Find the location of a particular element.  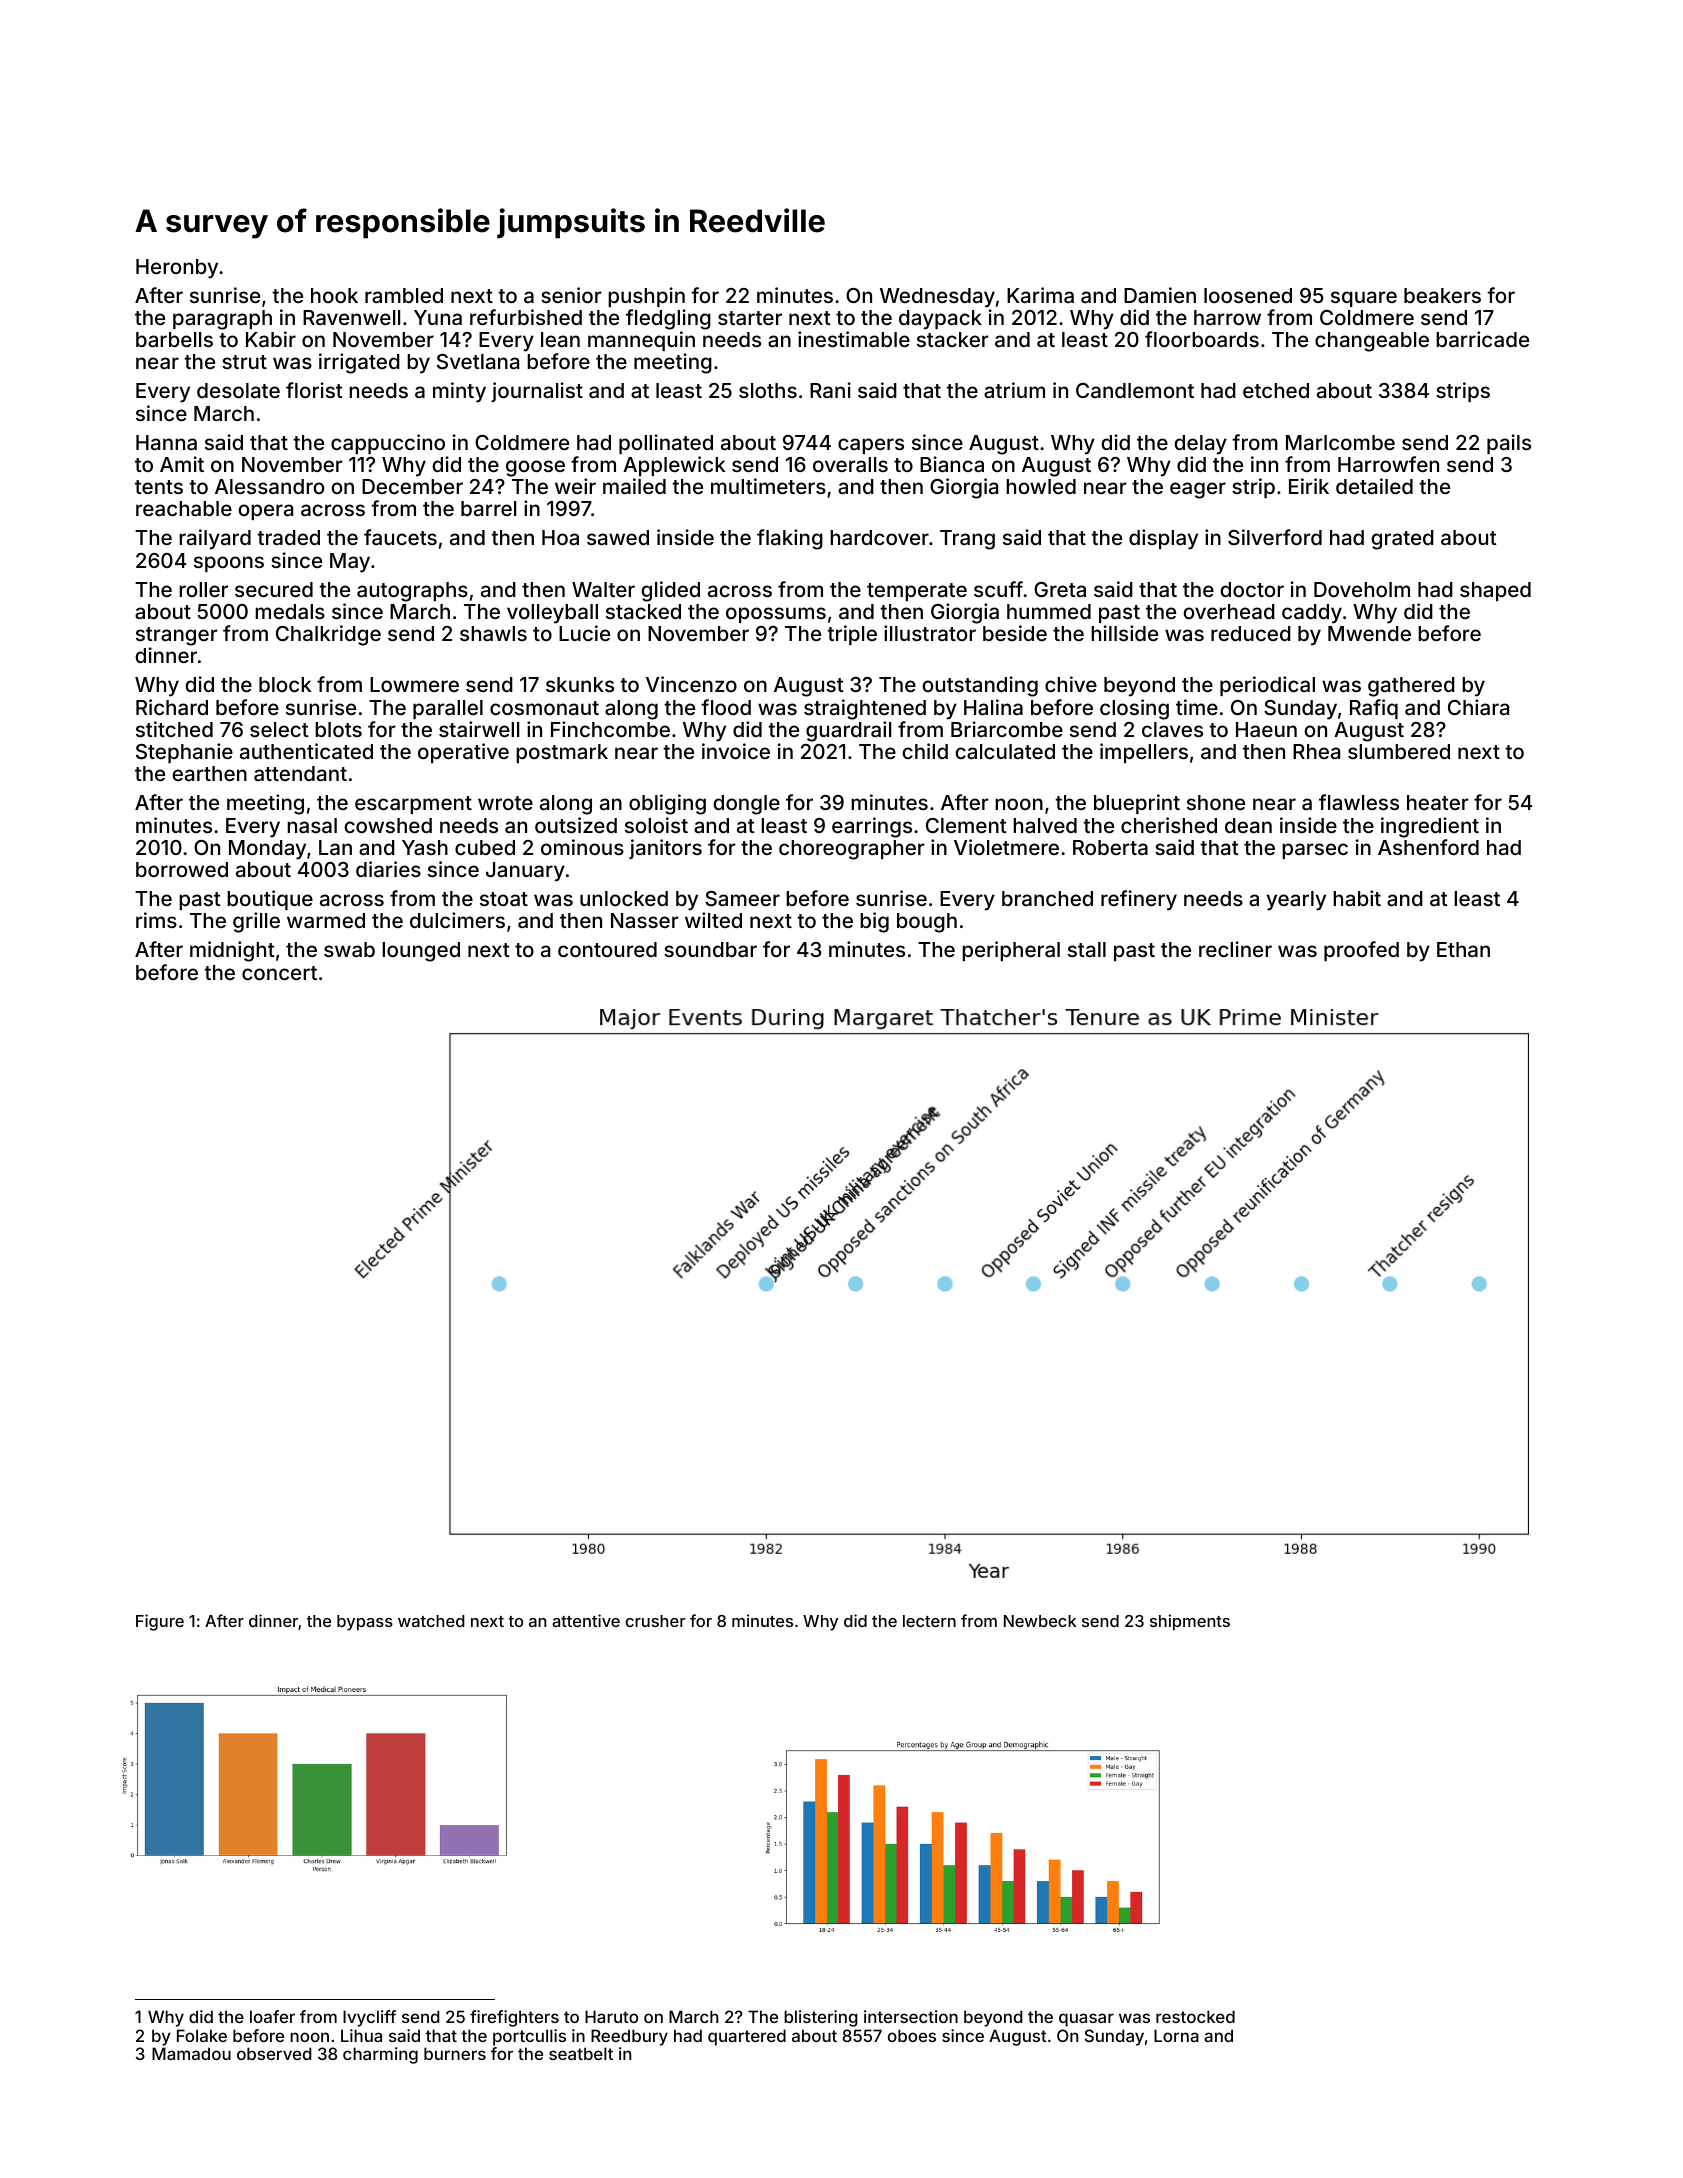

journalist is located at coordinates (537, 392).
